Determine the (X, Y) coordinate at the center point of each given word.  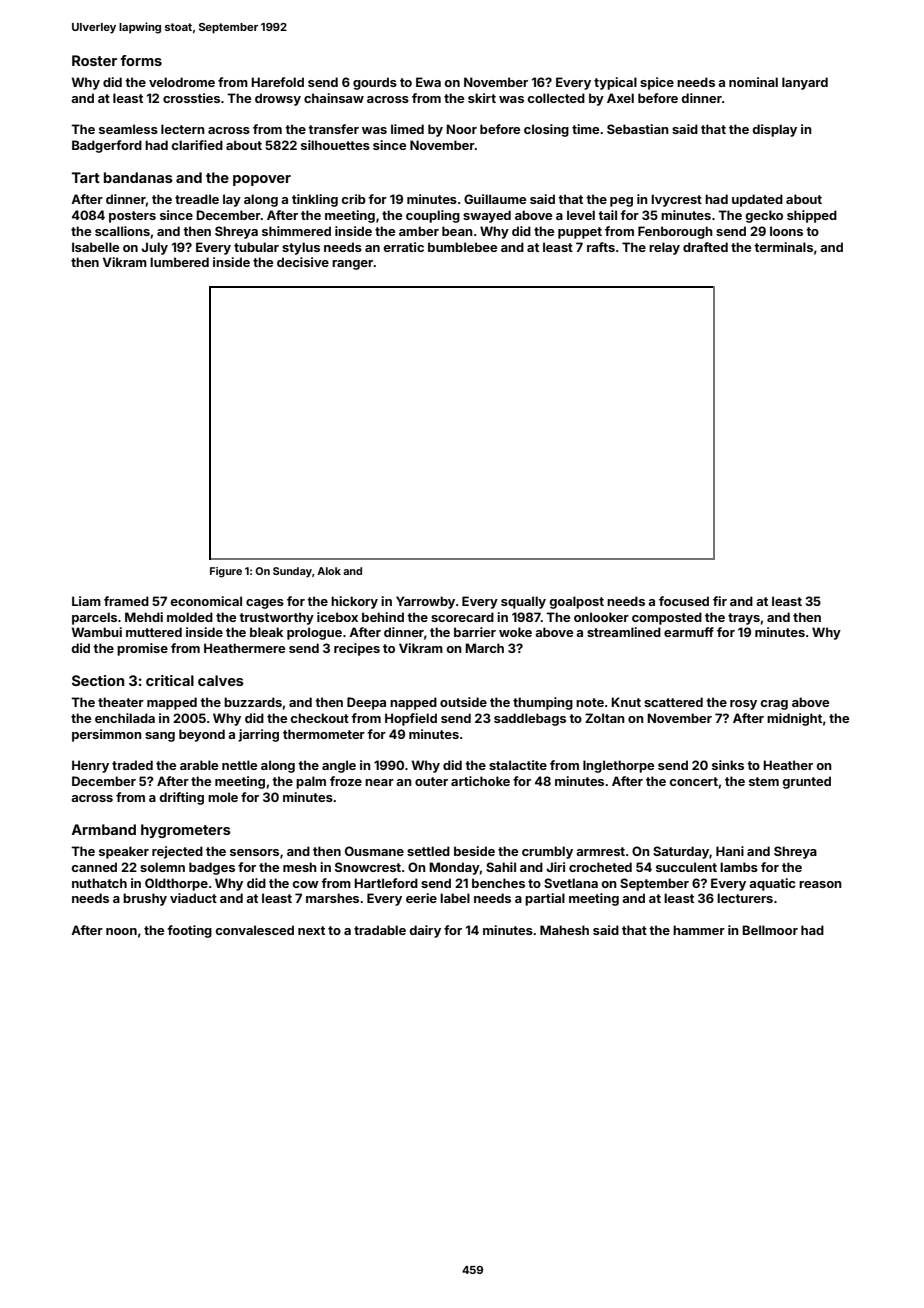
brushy (145, 899)
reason (820, 884)
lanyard (805, 83)
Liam (86, 601)
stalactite (518, 765)
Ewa (428, 82)
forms (141, 60)
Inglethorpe (618, 766)
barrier (475, 632)
